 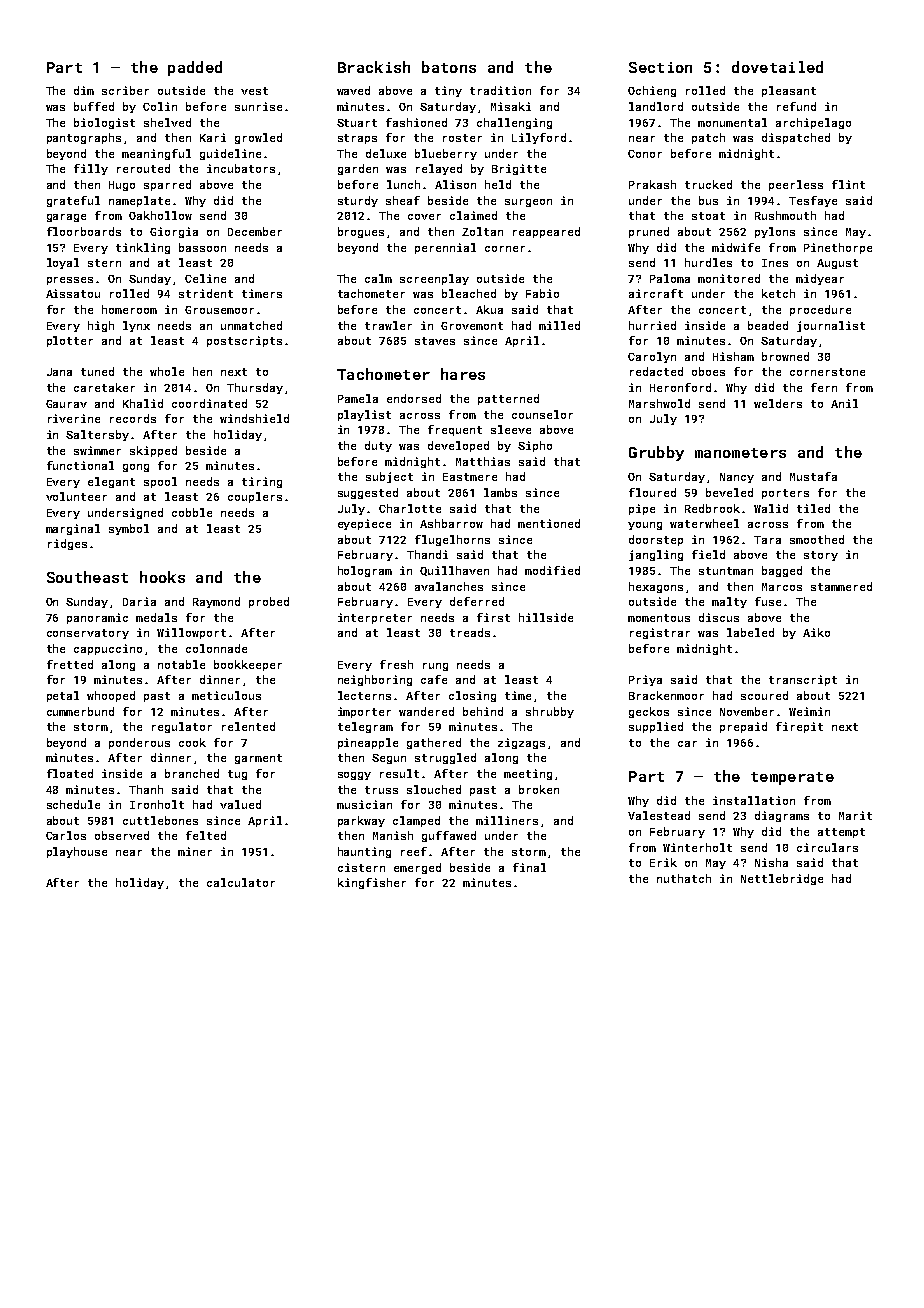 I want to click on playhouse, so click(x=77, y=852).
